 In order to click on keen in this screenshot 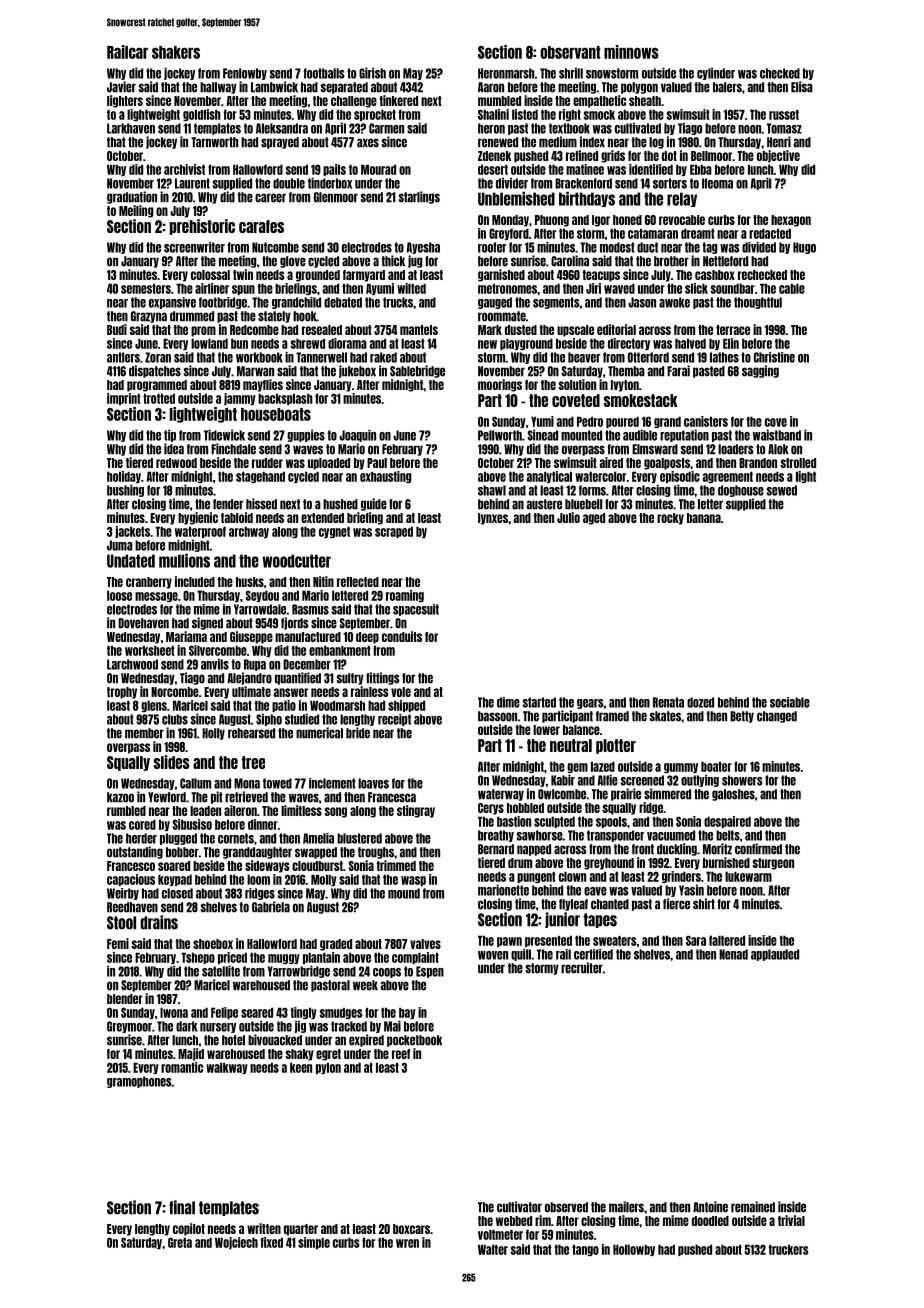, I will do `click(301, 1067)`.
